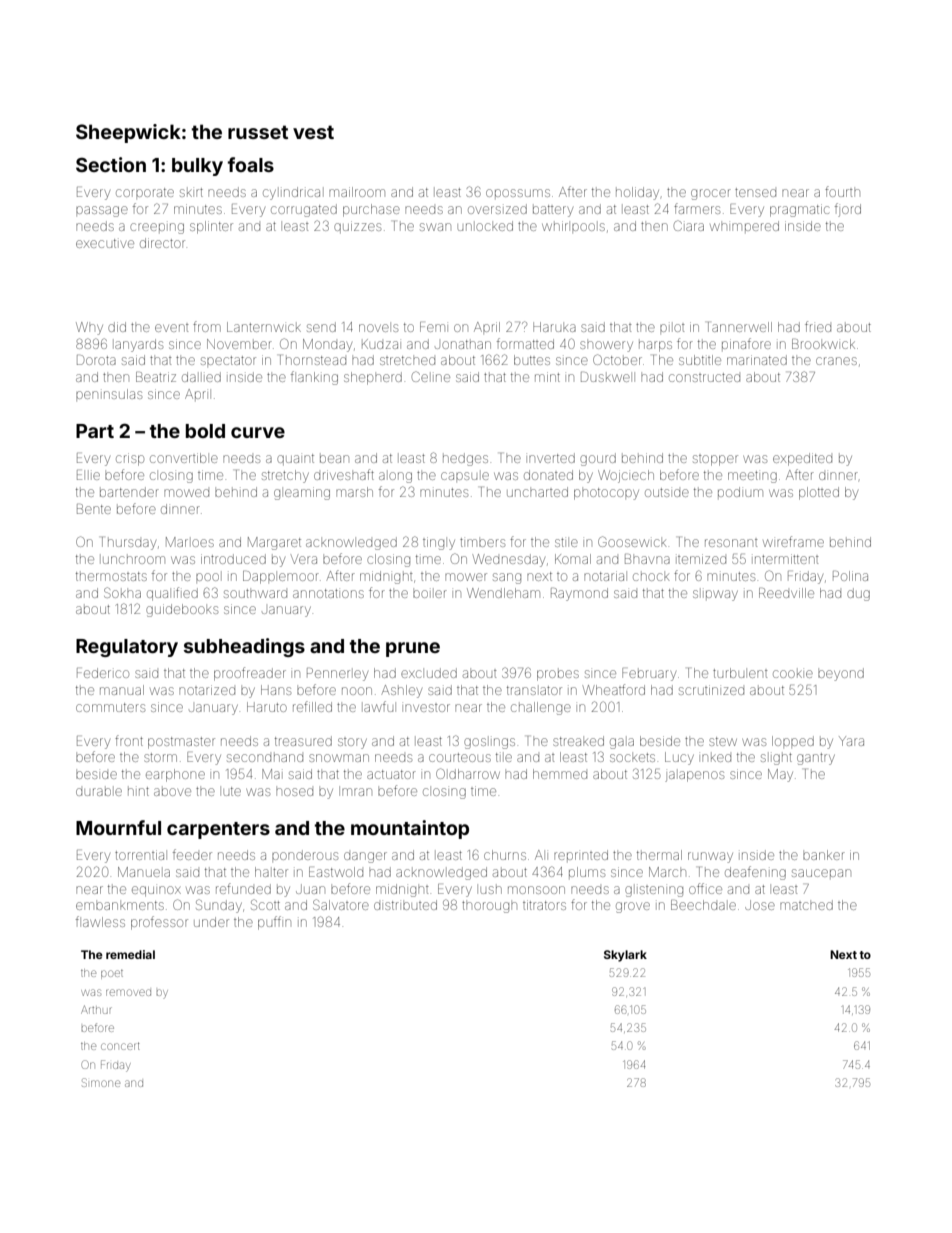  What do you see at coordinates (848, 210) in the page?
I see `fjord` at bounding box center [848, 210].
